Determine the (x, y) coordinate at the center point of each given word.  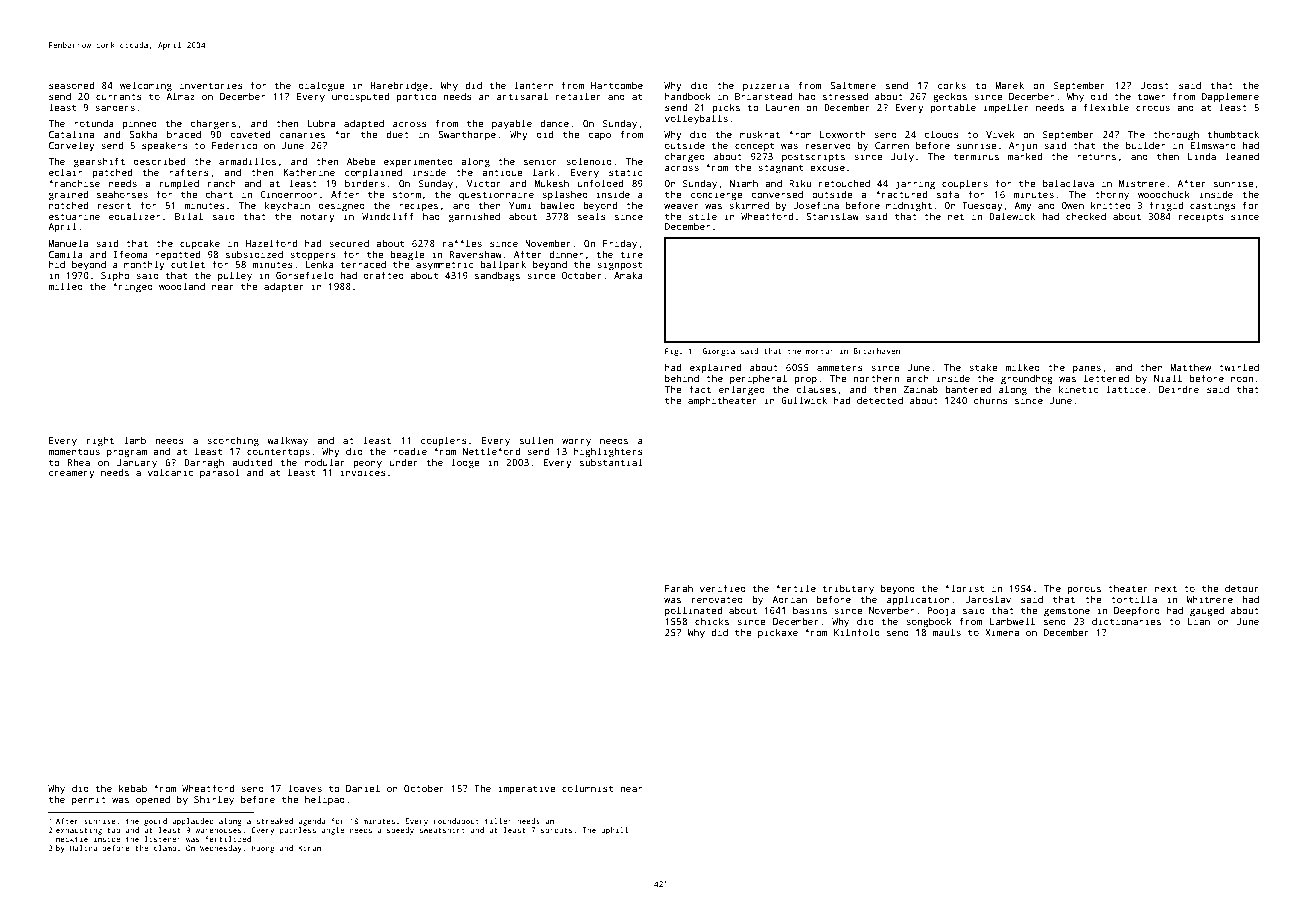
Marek (1010, 85)
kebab (133, 788)
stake (983, 367)
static (626, 172)
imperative (526, 789)
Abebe (361, 161)
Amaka (628, 275)
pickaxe (778, 633)
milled (65, 286)
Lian (1199, 621)
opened (153, 800)
